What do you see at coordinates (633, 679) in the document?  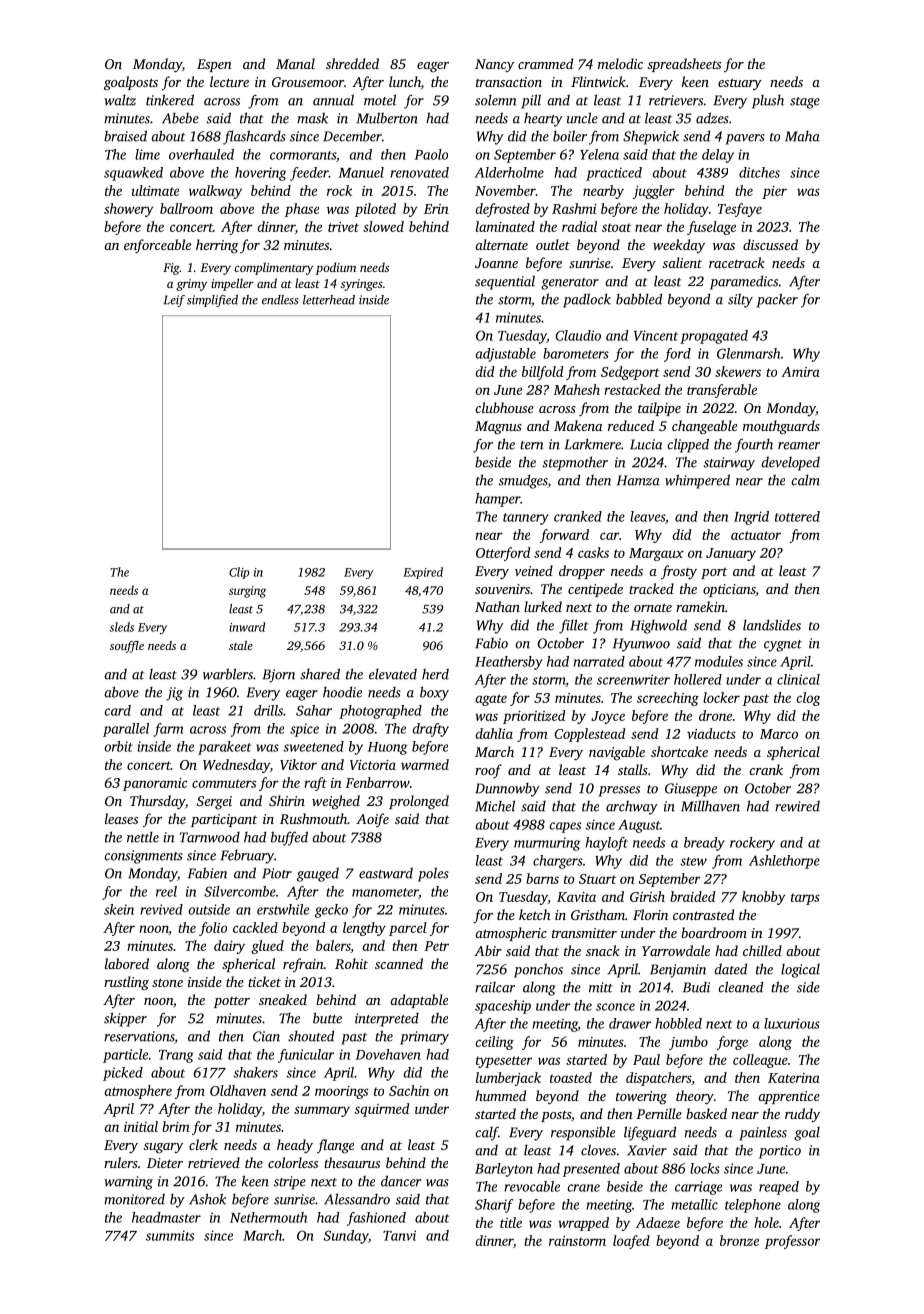 I see `screenwriter` at bounding box center [633, 679].
